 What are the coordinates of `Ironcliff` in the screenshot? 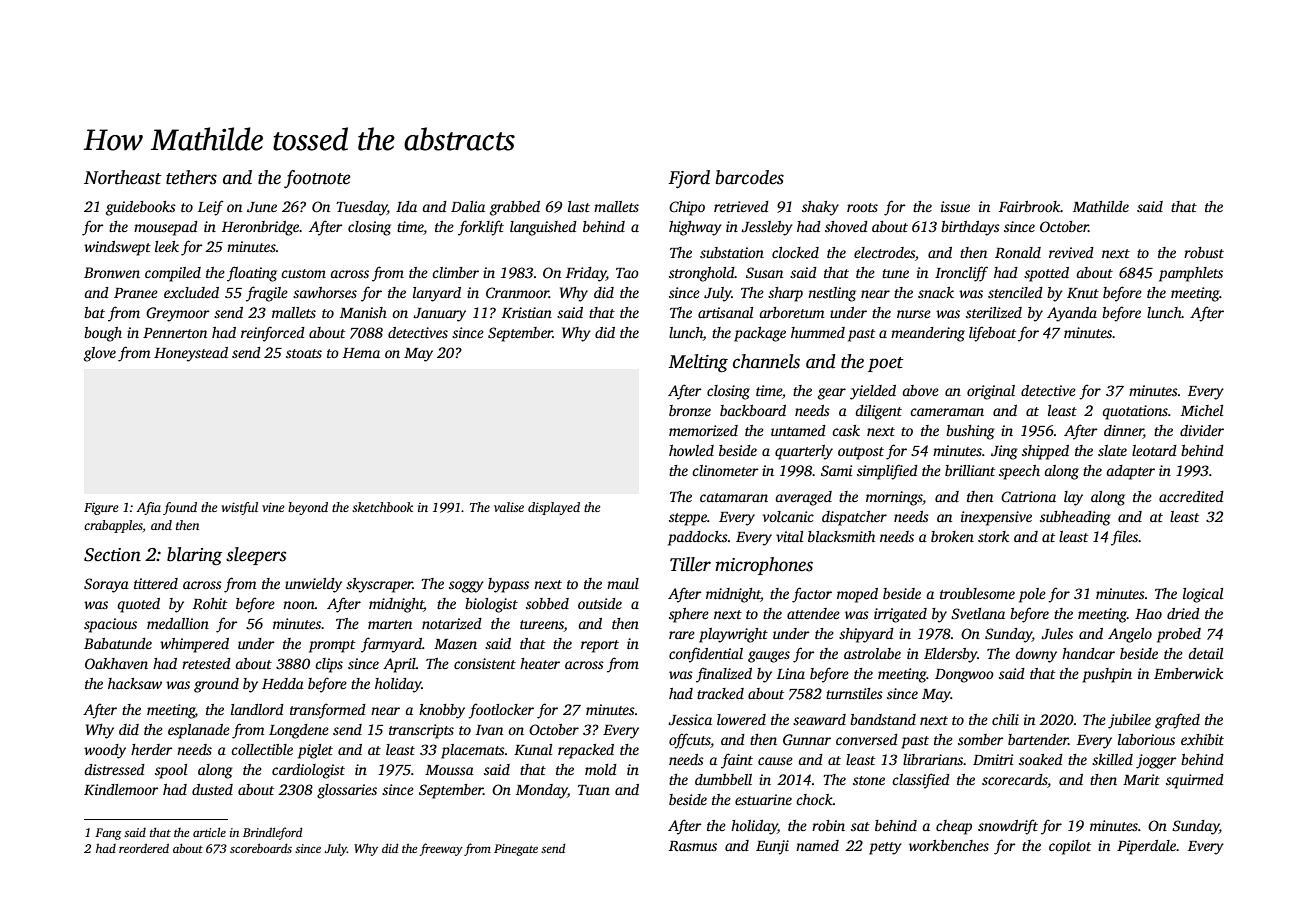 It's located at (961, 274).
